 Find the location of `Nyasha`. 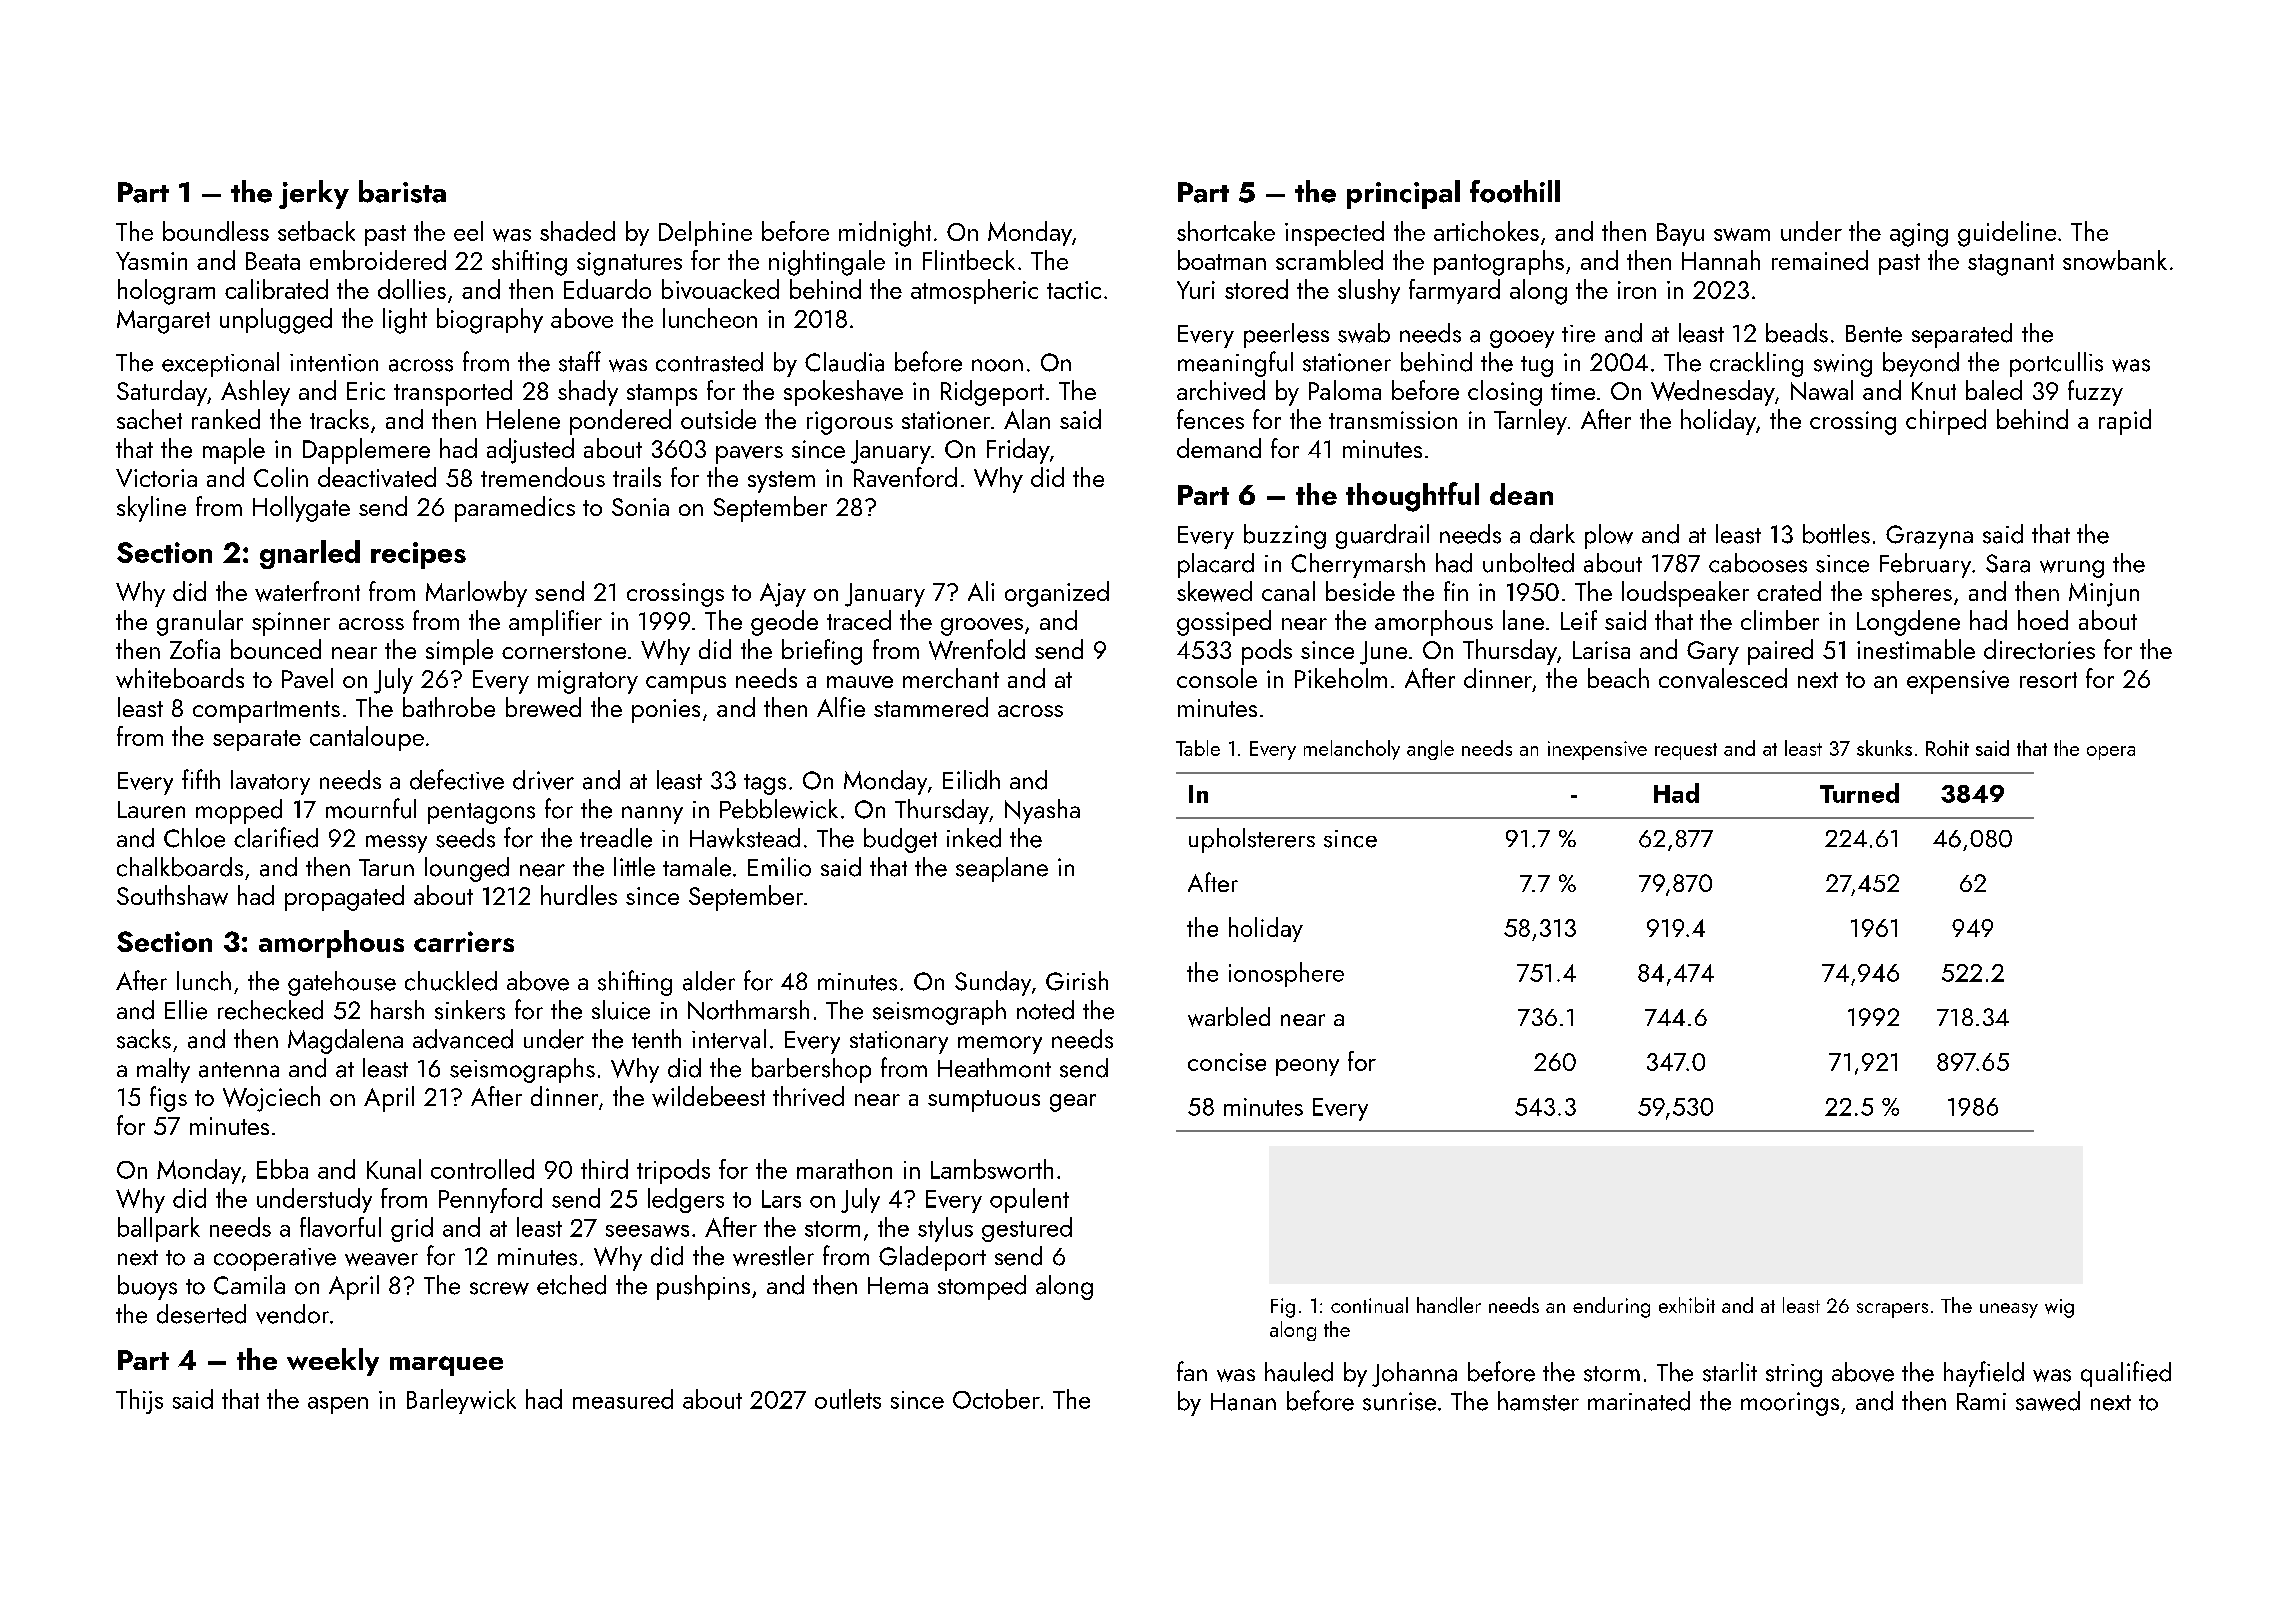

Nyasha is located at coordinates (1042, 811).
